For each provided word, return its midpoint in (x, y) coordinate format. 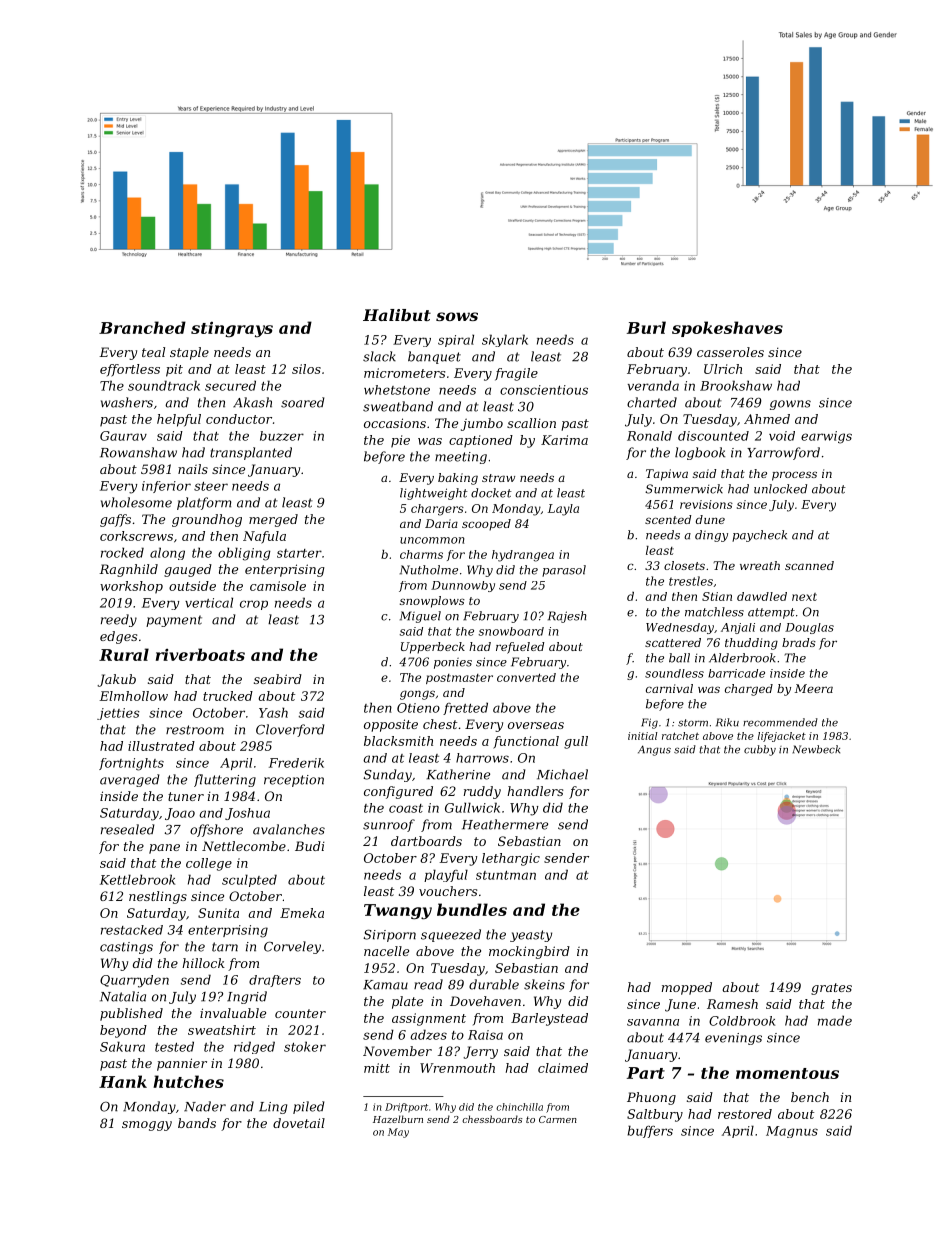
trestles (691, 581)
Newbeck (816, 749)
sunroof (389, 825)
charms (421, 554)
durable (494, 984)
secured (230, 385)
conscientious (544, 390)
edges (118, 637)
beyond (123, 1031)
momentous (787, 1073)
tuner (186, 796)
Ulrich (723, 369)
